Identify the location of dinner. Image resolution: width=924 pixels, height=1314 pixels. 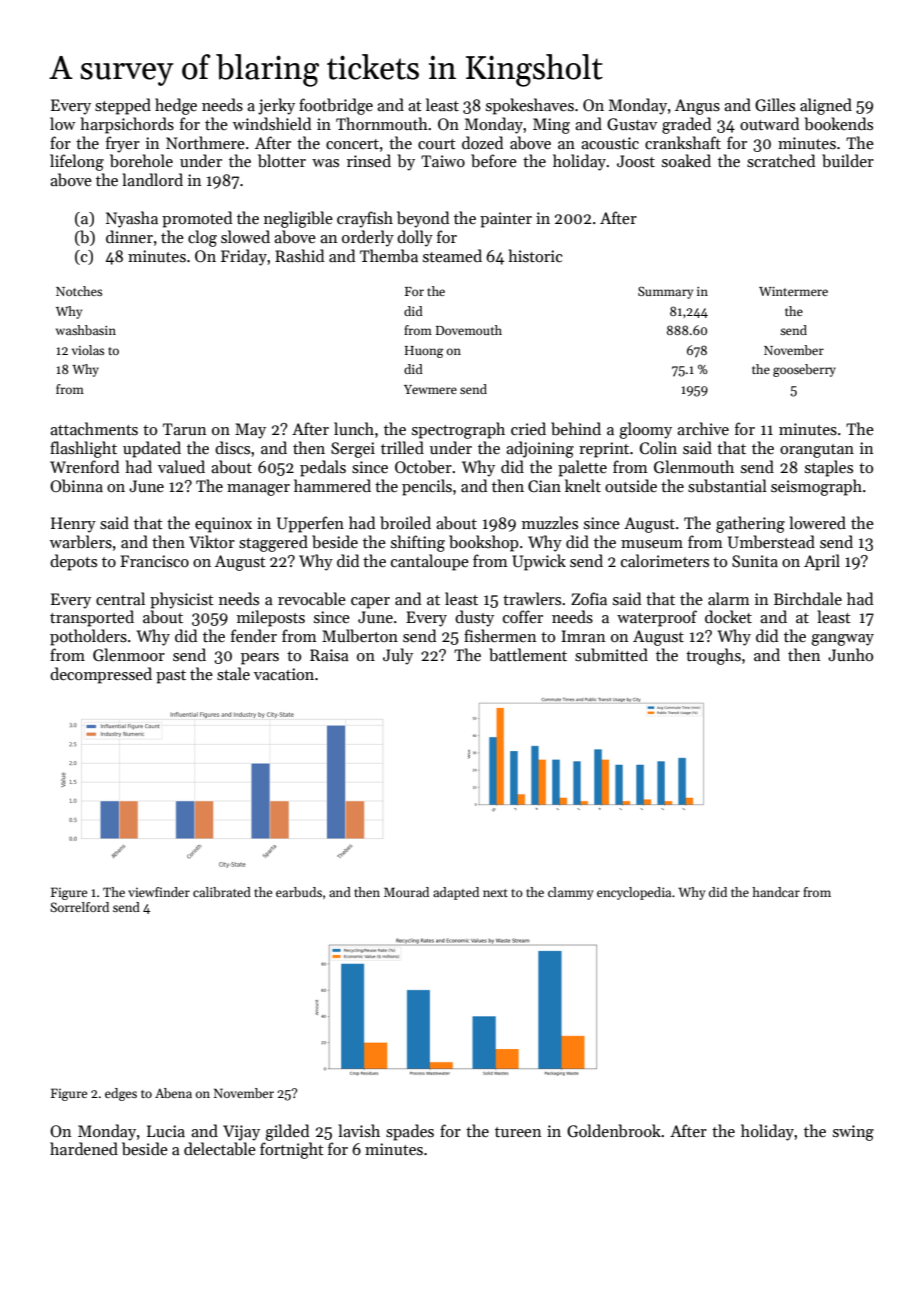
(129, 236).
